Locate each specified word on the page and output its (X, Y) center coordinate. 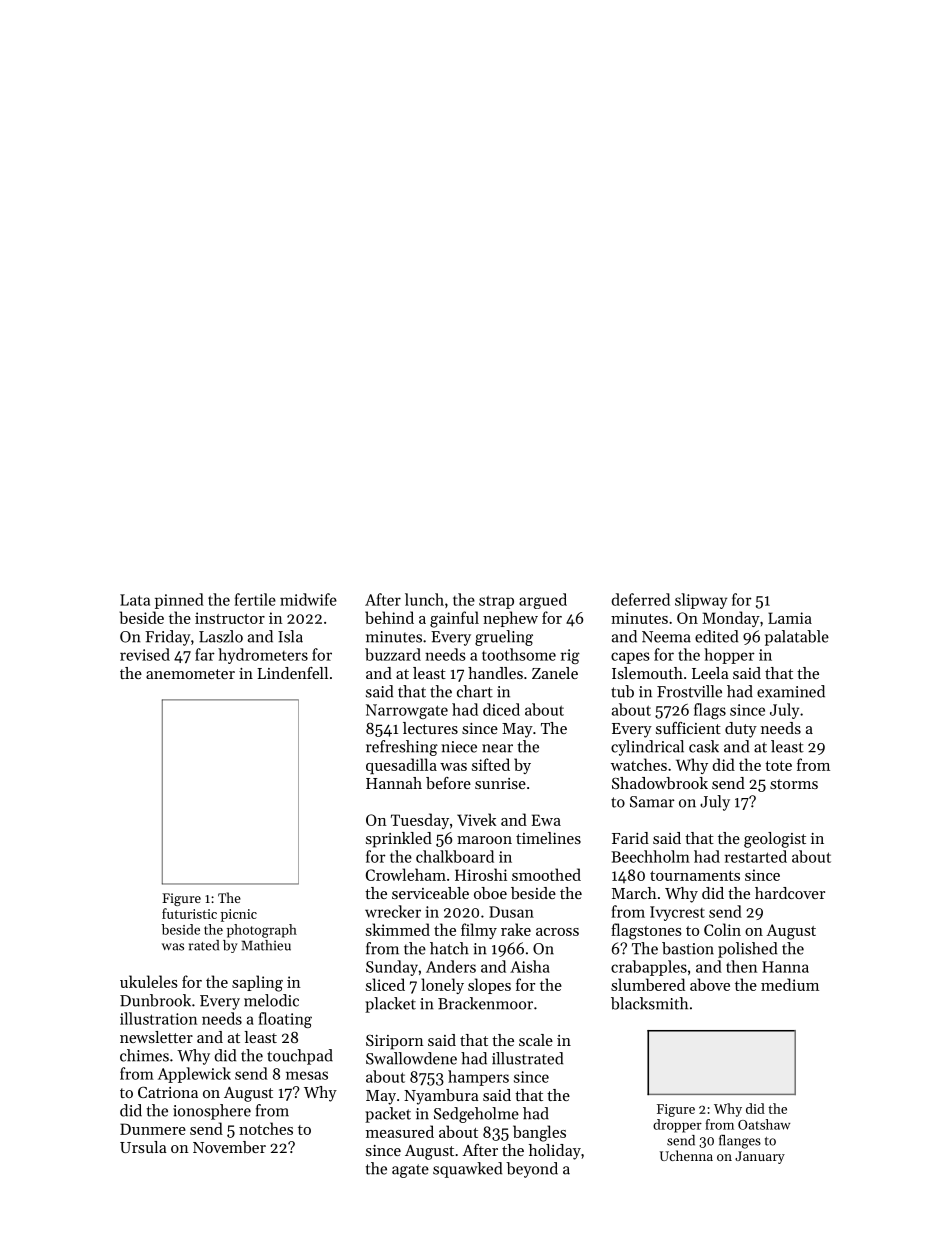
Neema (666, 637)
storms (794, 784)
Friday (168, 638)
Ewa (546, 820)
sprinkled (399, 840)
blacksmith (649, 1003)
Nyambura (441, 1097)
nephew (510, 619)
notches (266, 1128)
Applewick (194, 1075)
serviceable (430, 893)
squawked (467, 1170)
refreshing (402, 748)
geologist (775, 840)
